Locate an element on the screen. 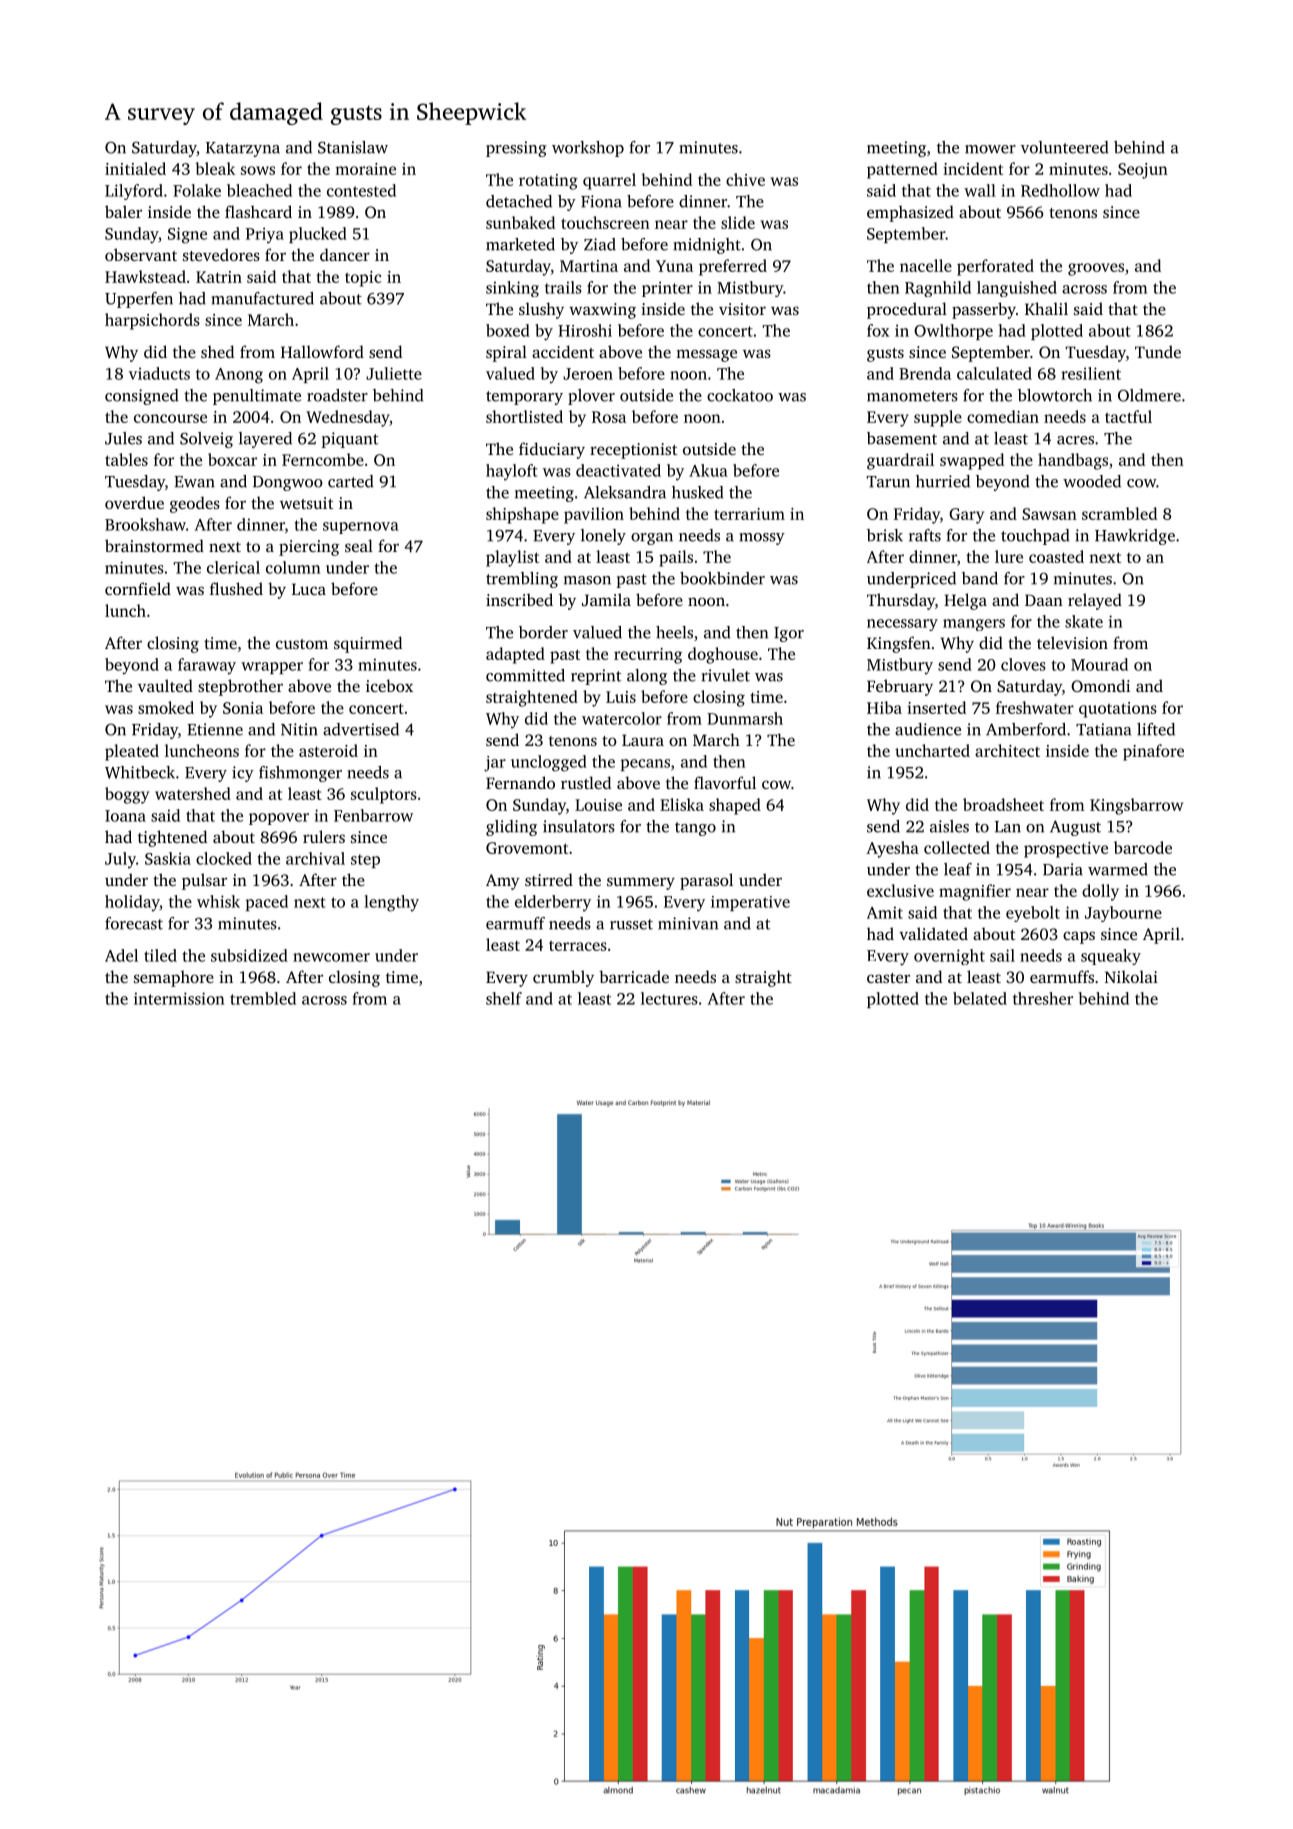 Image resolution: width=1293 pixels, height=1829 pixels. grooves is located at coordinates (1096, 269).
